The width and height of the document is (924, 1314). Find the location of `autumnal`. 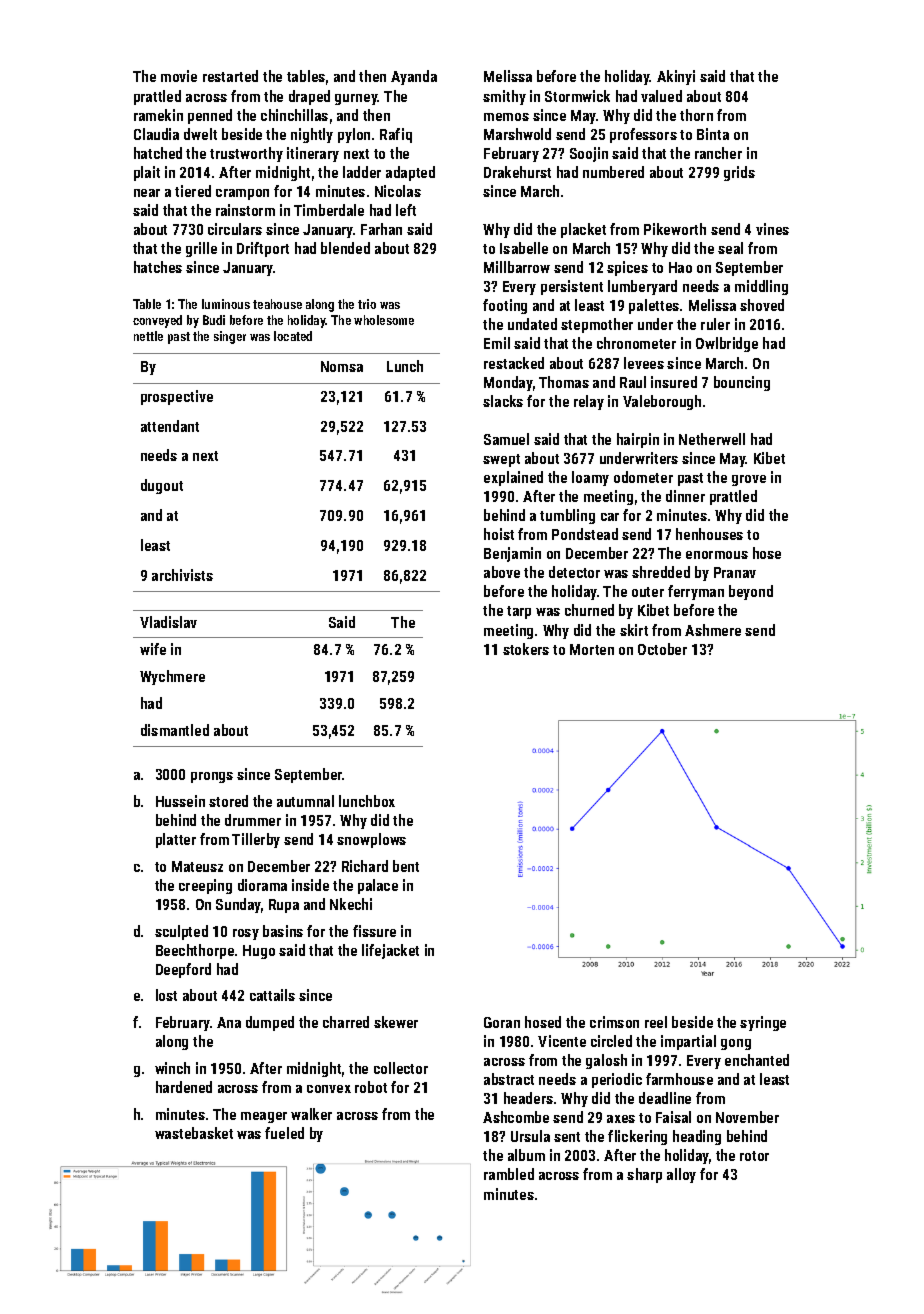

autumnal is located at coordinates (305, 801).
